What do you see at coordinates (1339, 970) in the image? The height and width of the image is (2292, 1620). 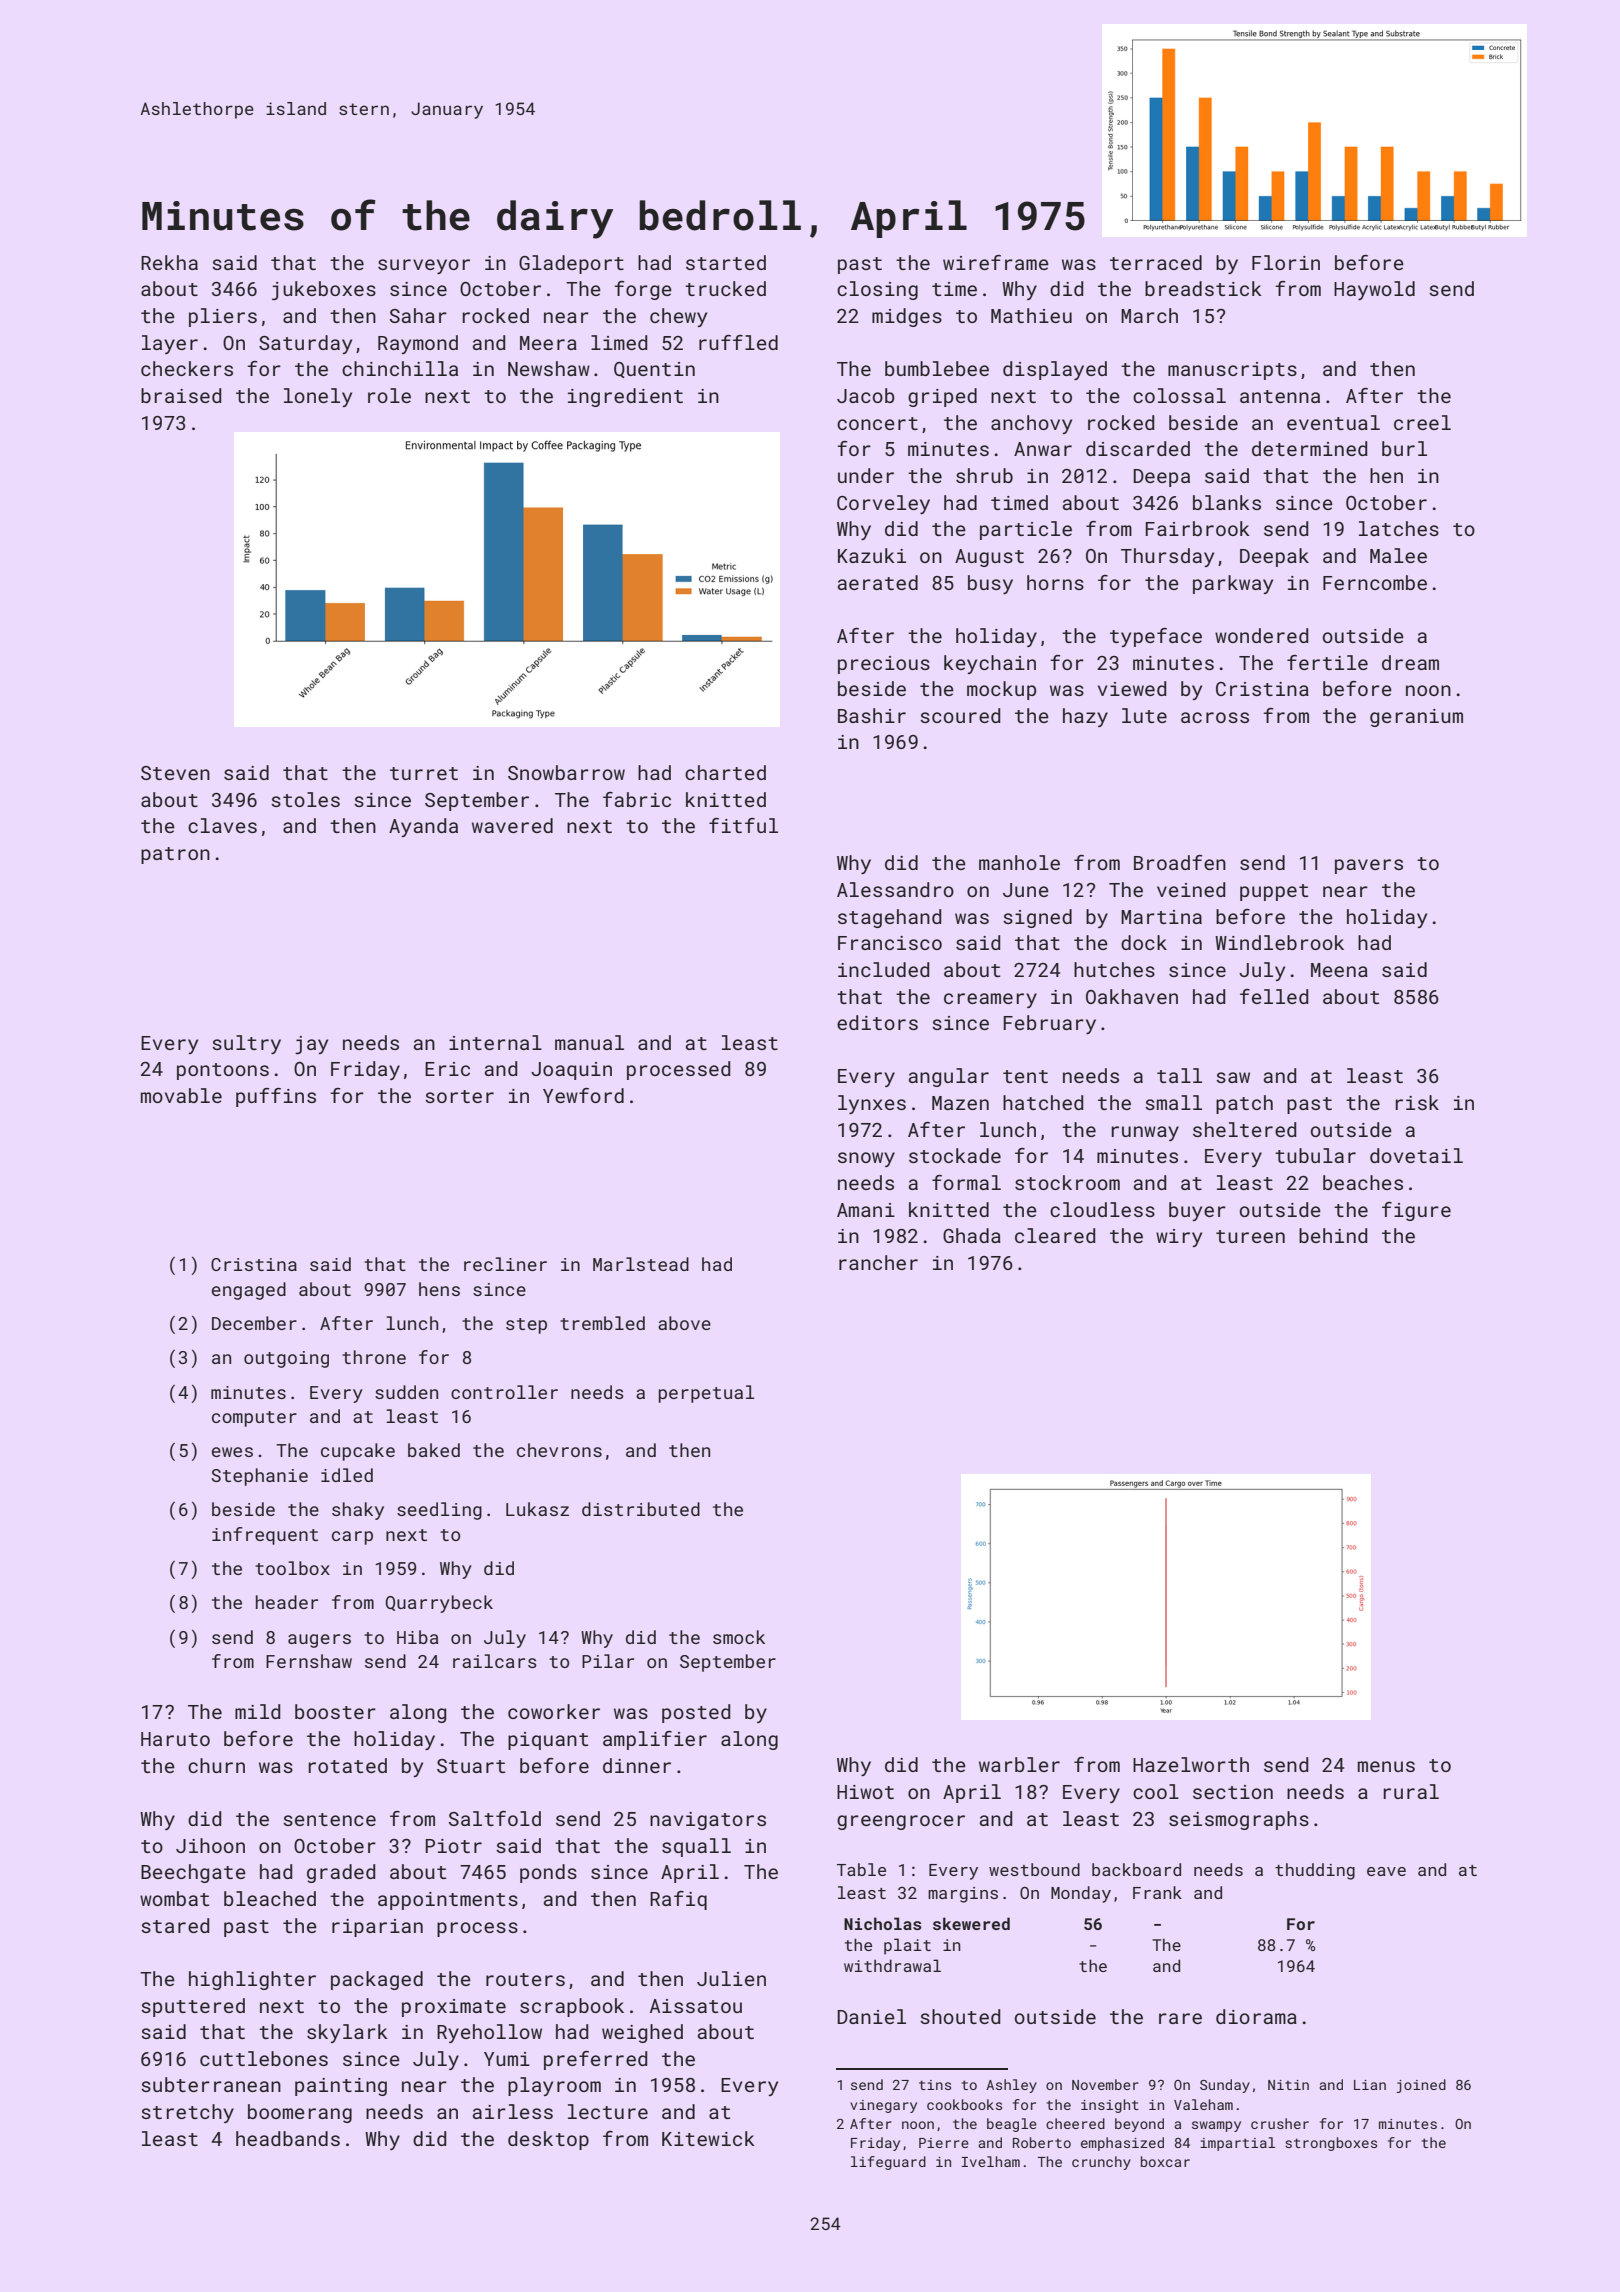 I see `Meena` at bounding box center [1339, 970].
